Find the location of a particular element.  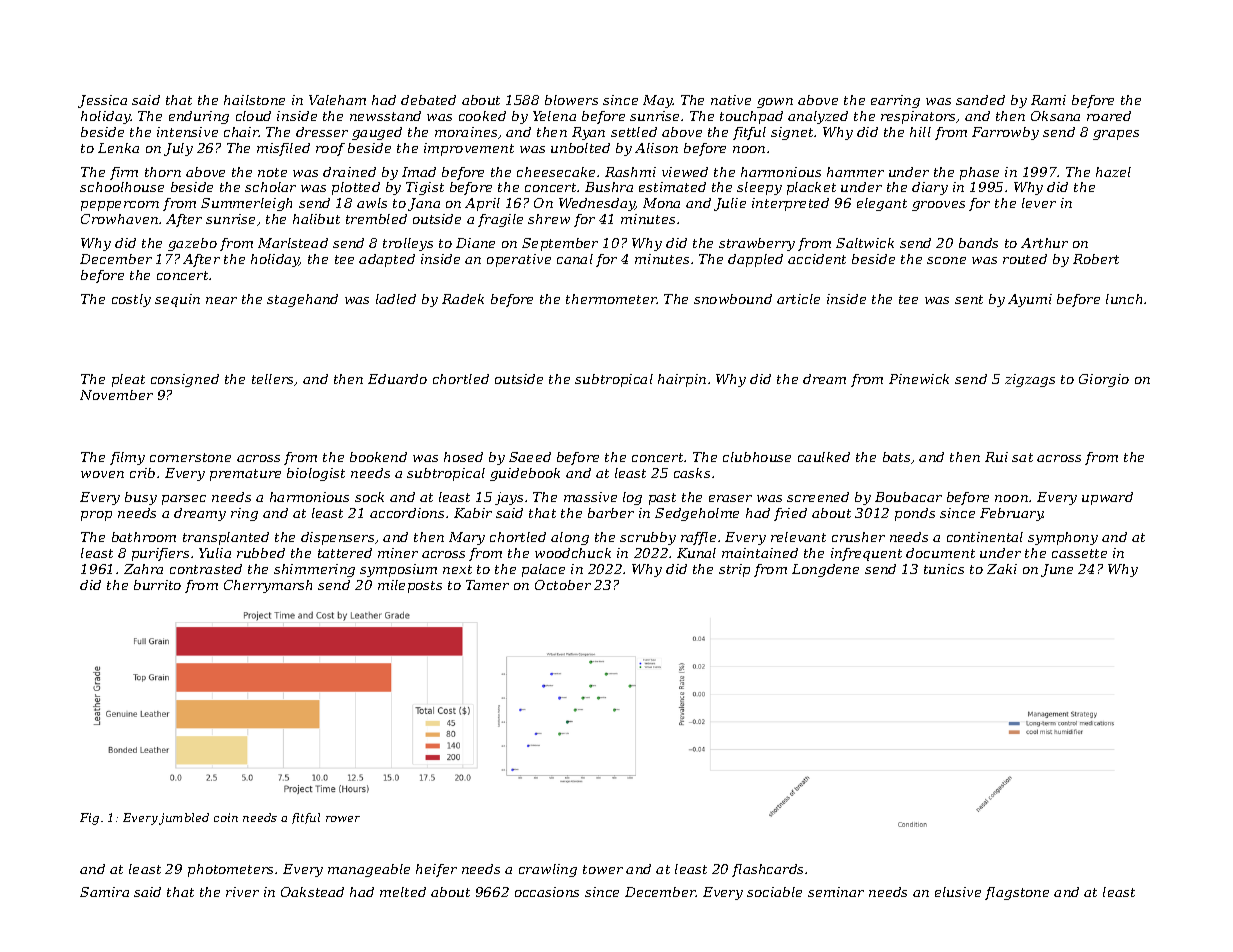

hairpin is located at coordinates (682, 380).
